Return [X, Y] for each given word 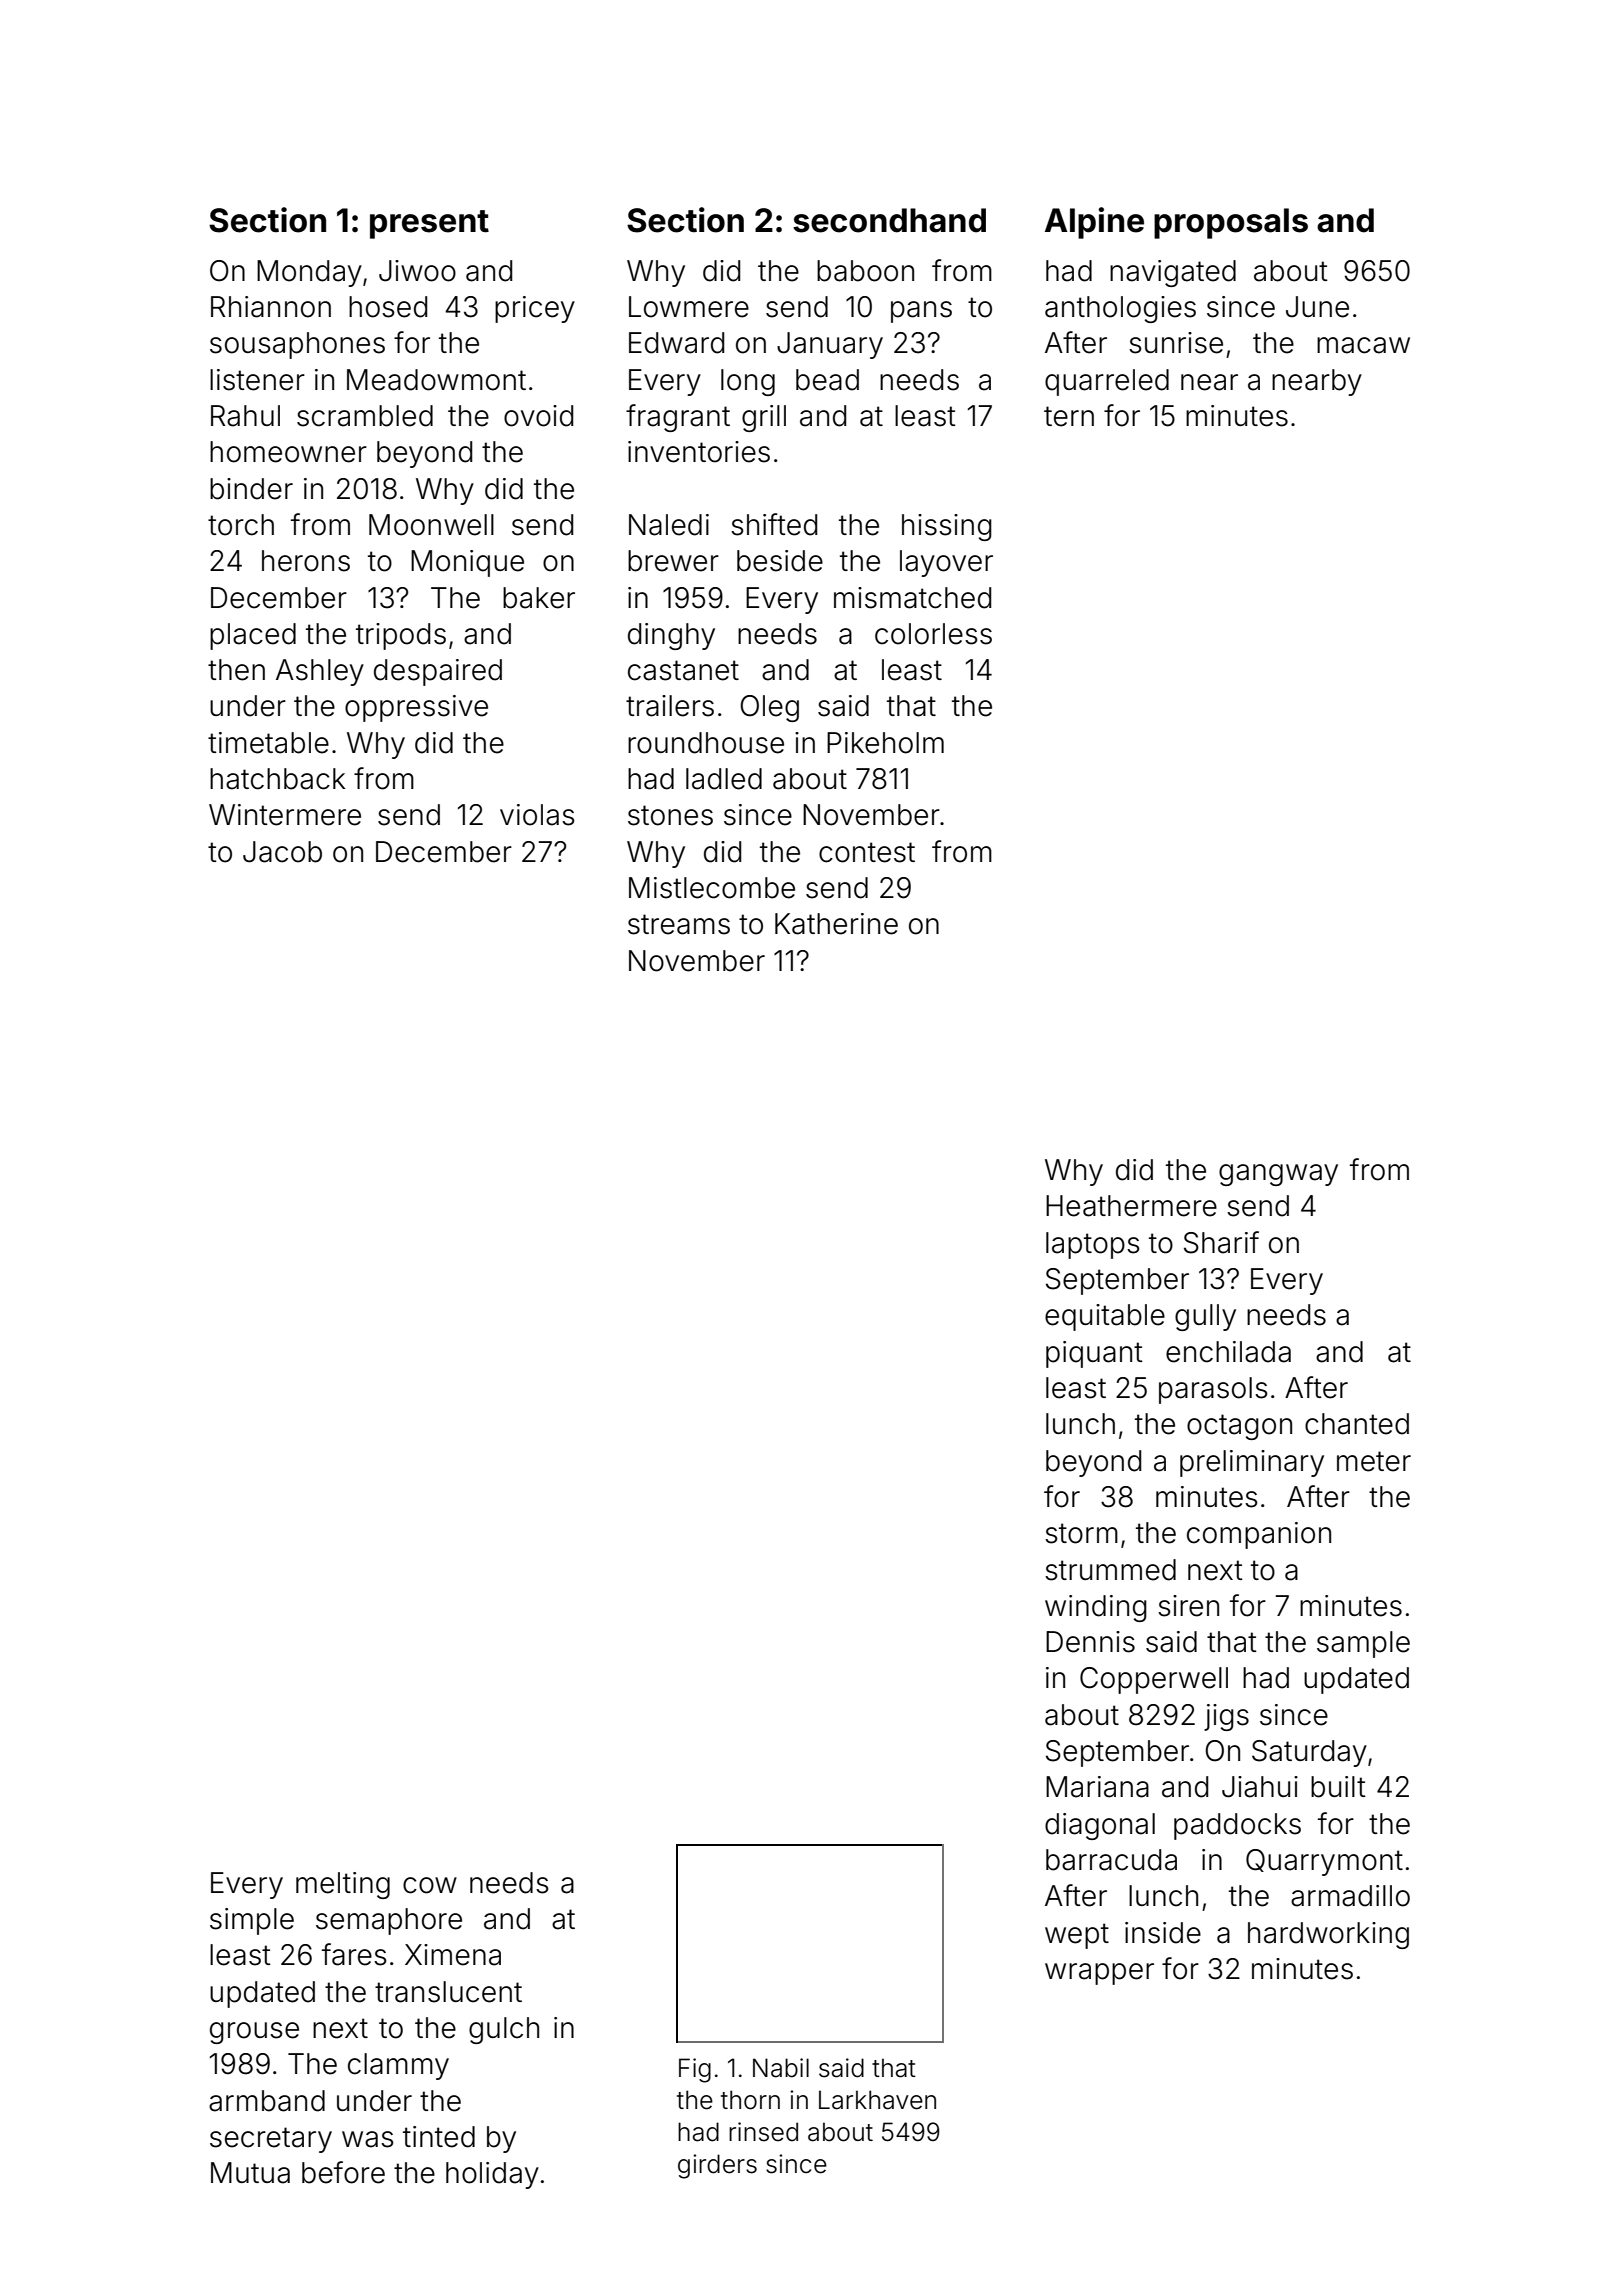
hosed [388, 307]
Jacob [282, 852]
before [343, 2172]
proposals [1231, 223]
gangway [1278, 1175]
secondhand [889, 220]
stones [670, 815]
